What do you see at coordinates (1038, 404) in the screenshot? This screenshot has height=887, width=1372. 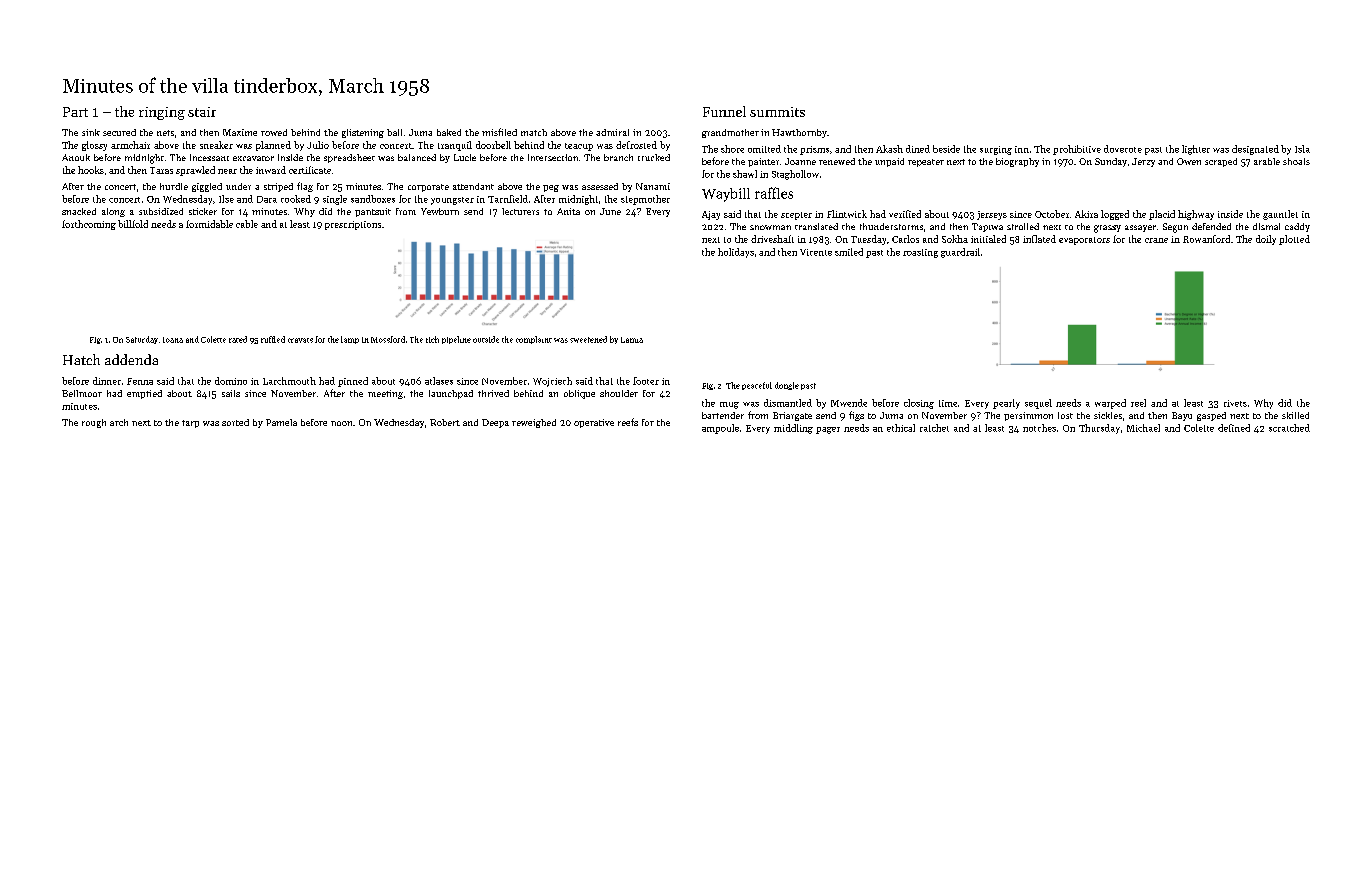 I see `sequel` at bounding box center [1038, 404].
